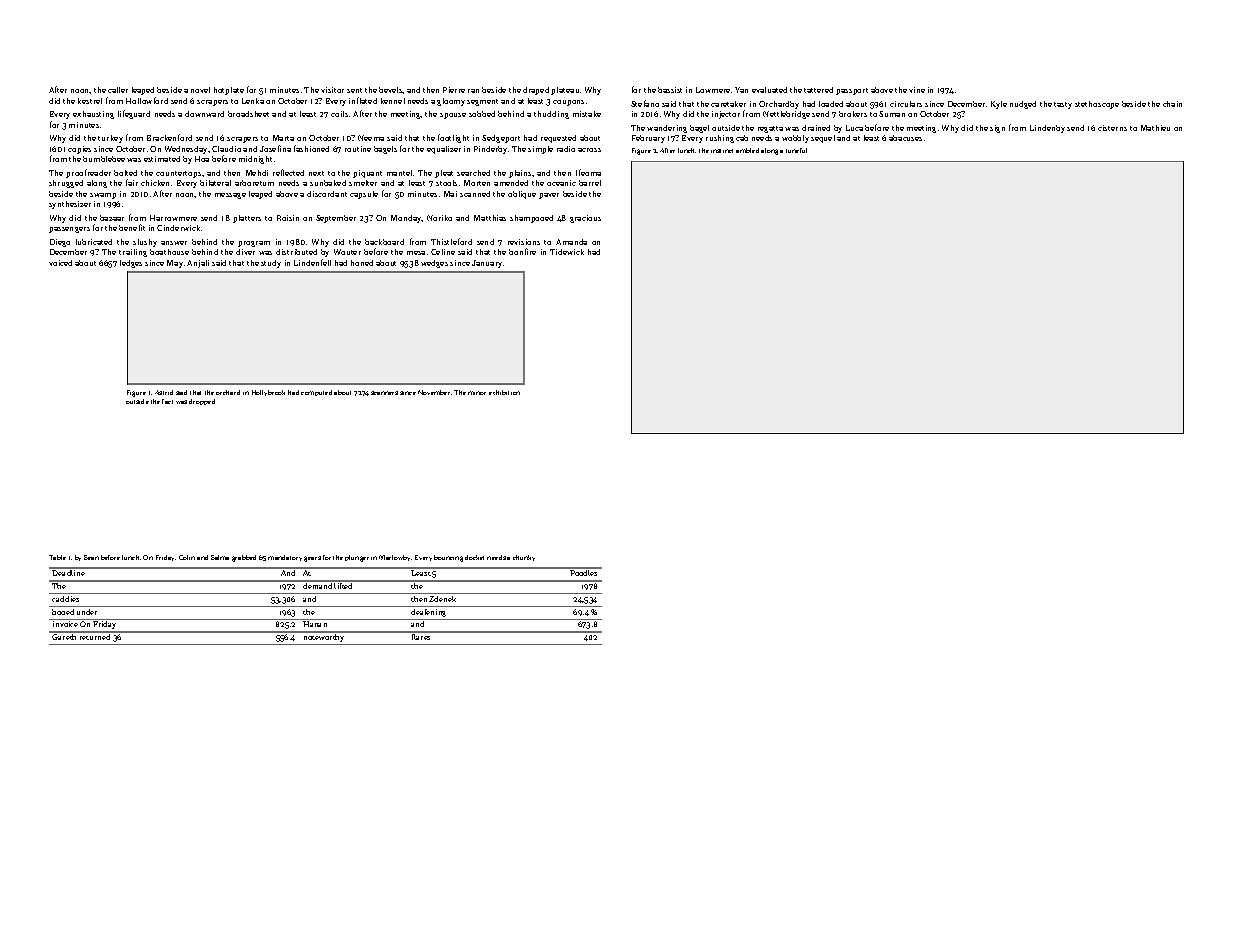 The image size is (1233, 952). What do you see at coordinates (1172, 104) in the document?
I see `chain` at bounding box center [1172, 104].
